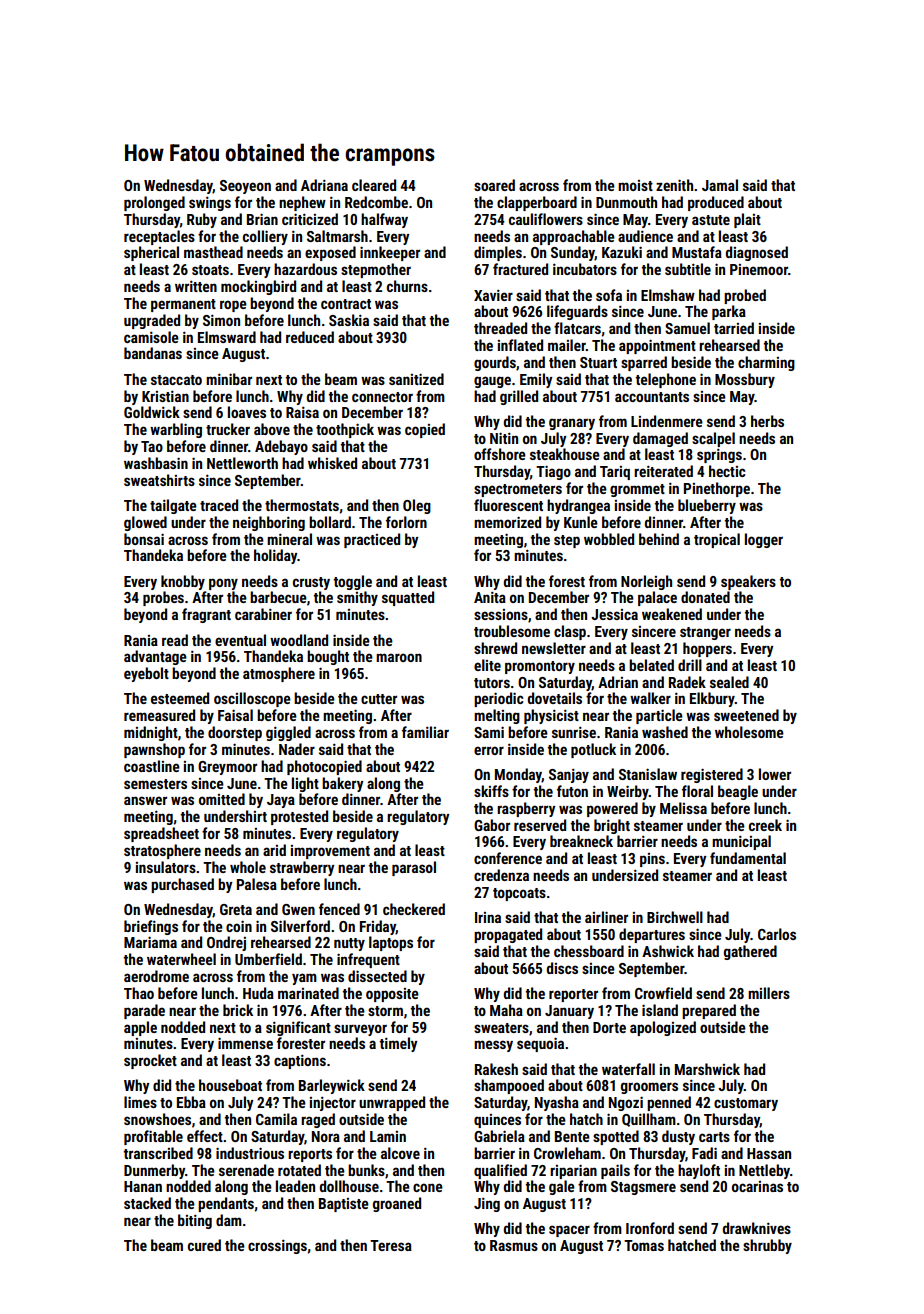 The width and height of the screenshot is (924, 1314). Describe the element at coordinates (414, 909) in the screenshot. I see `checkered` at that location.
